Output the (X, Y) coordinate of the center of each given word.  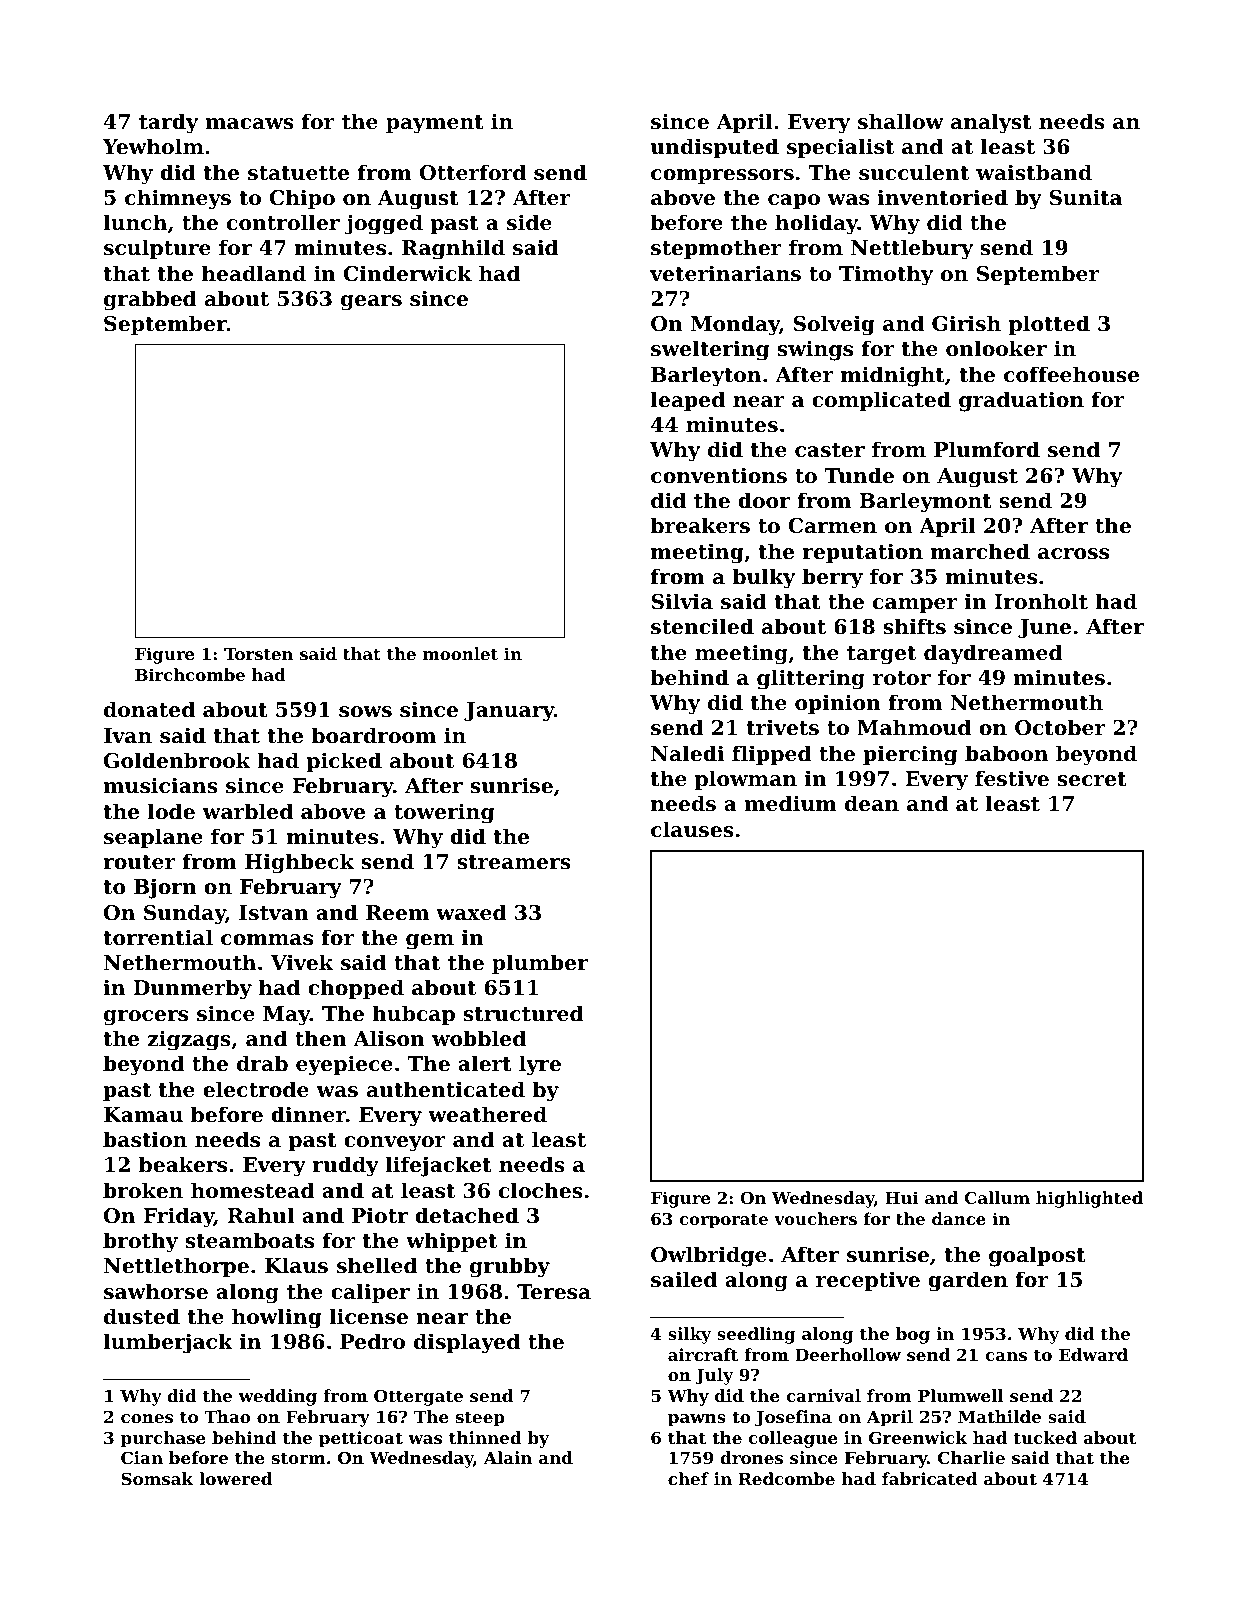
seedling (756, 1335)
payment (435, 124)
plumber (540, 964)
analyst (991, 123)
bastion (145, 1139)
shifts (914, 626)
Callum (997, 1197)
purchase (163, 1439)
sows (365, 712)
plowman (746, 780)
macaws (249, 124)
